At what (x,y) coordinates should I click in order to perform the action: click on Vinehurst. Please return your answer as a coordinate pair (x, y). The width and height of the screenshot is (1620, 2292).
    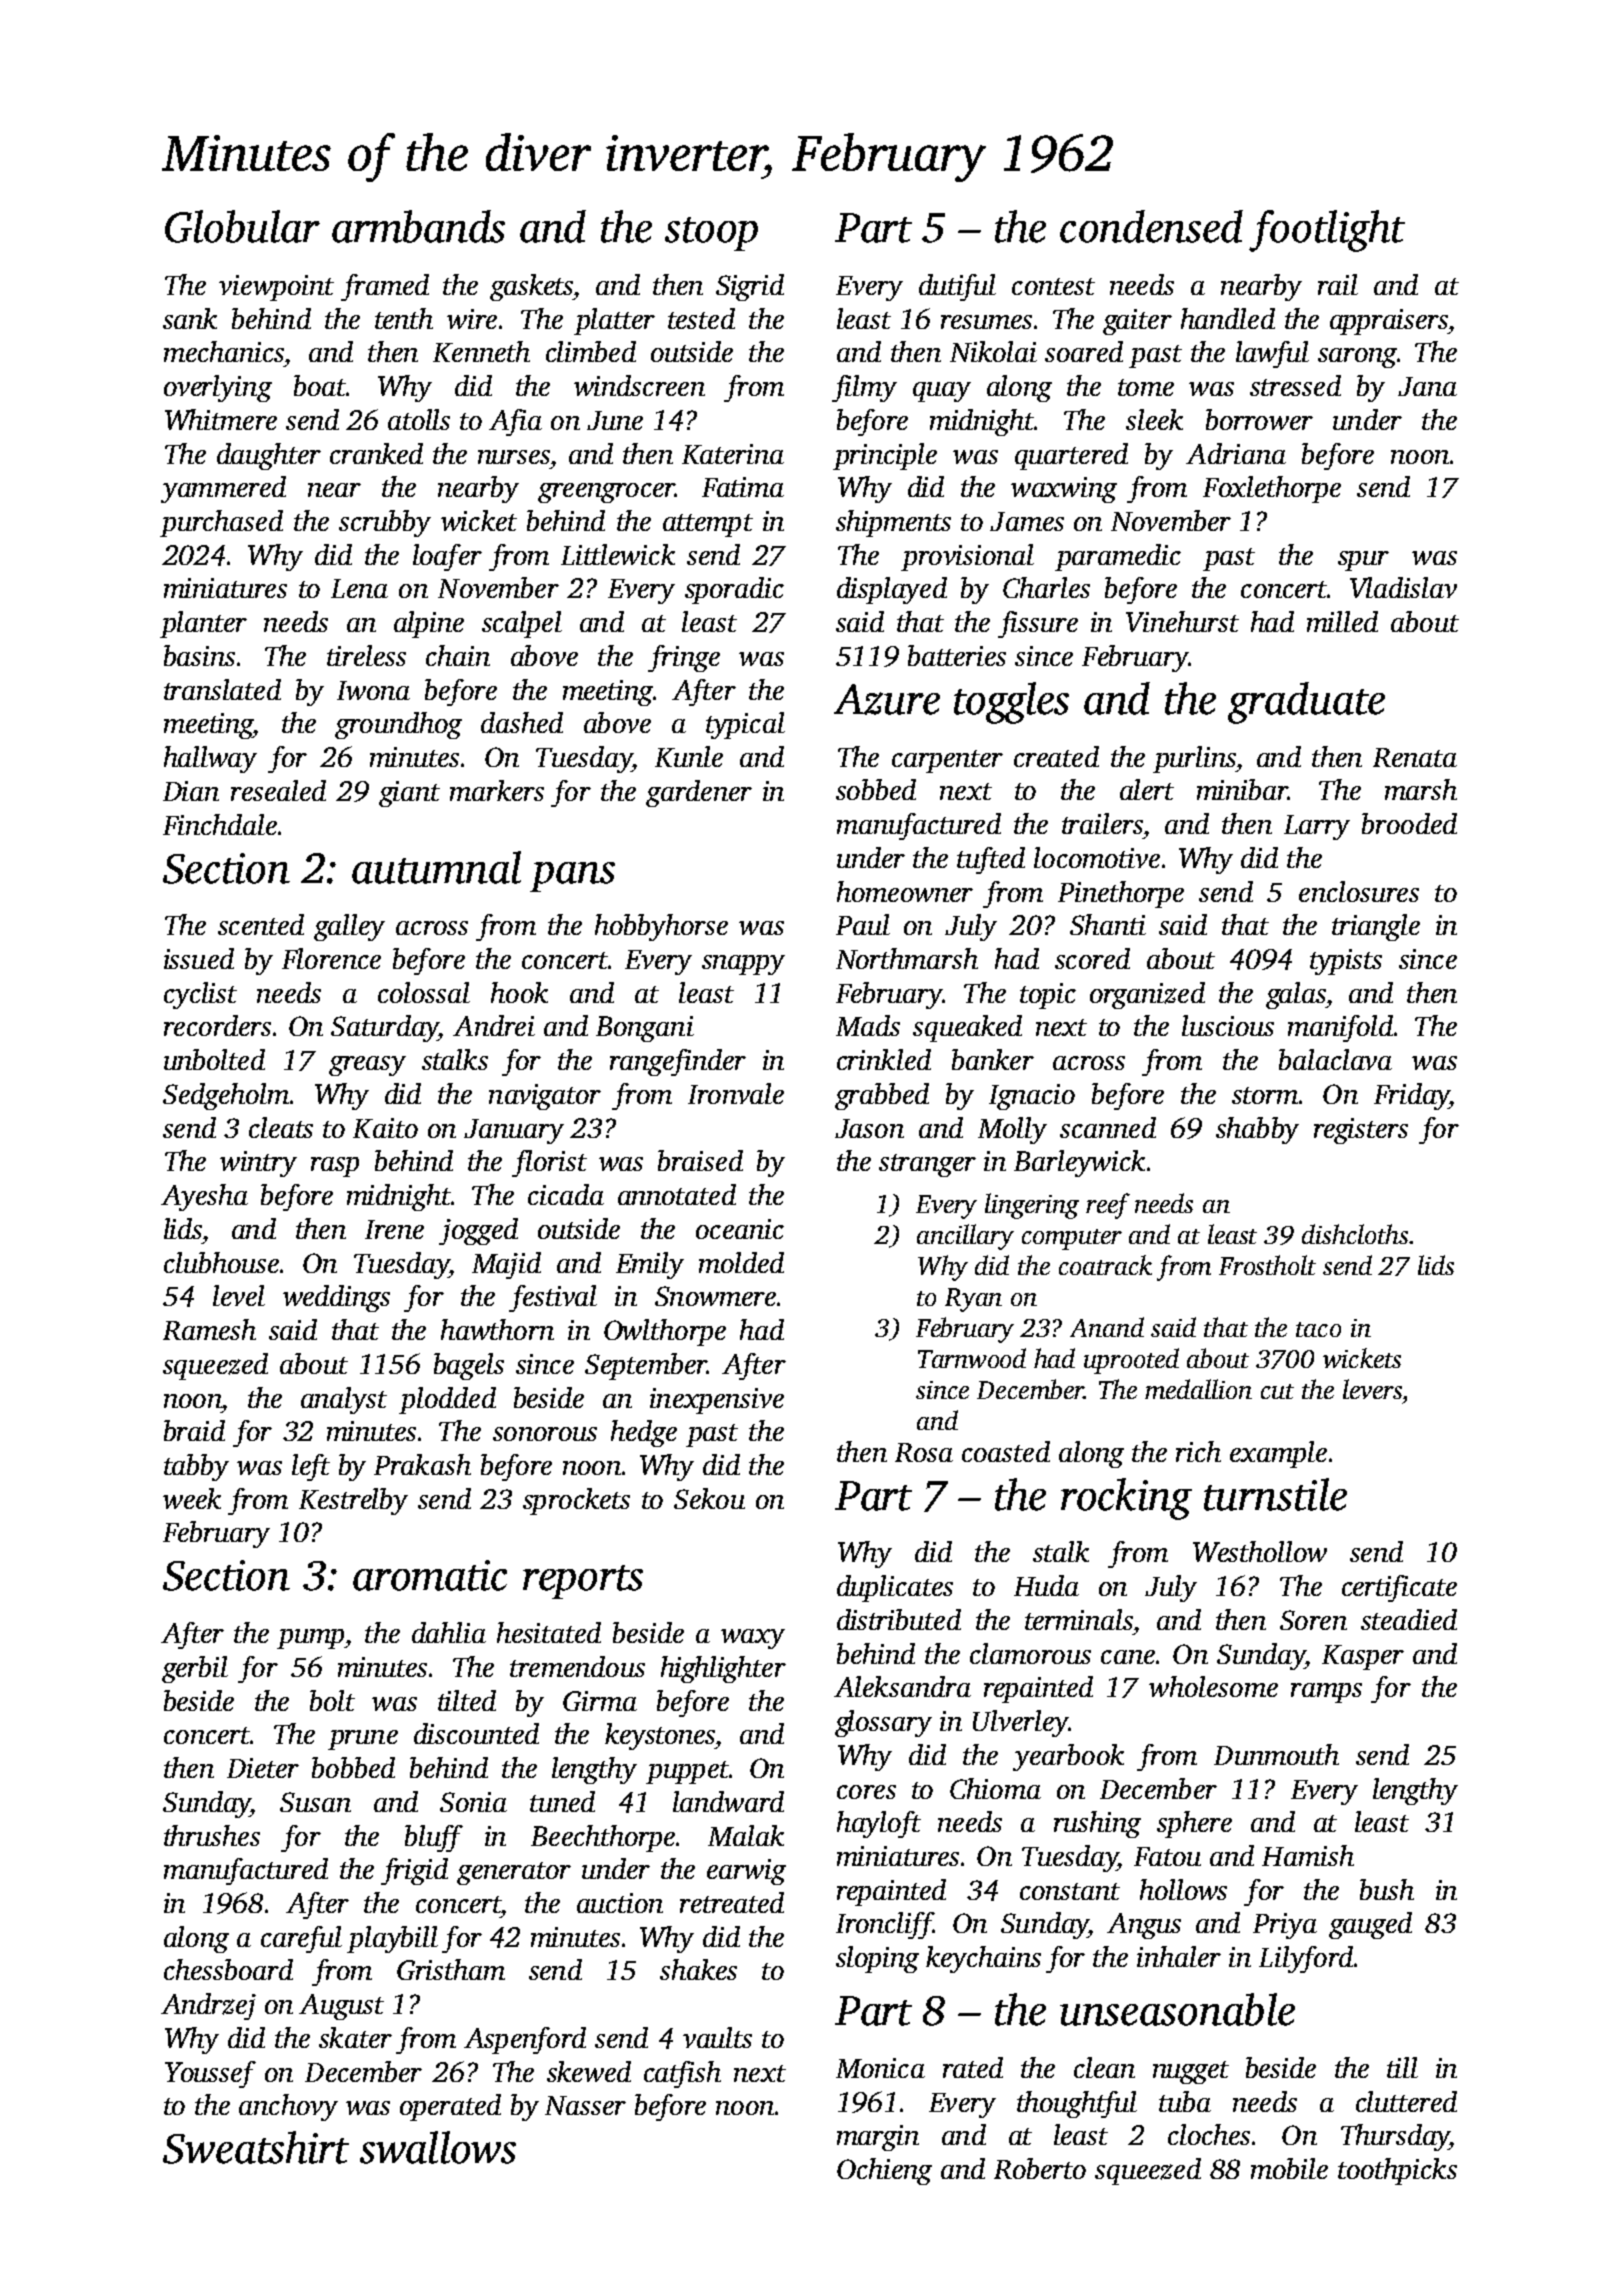
    Looking at the image, I should click on (1182, 621).
